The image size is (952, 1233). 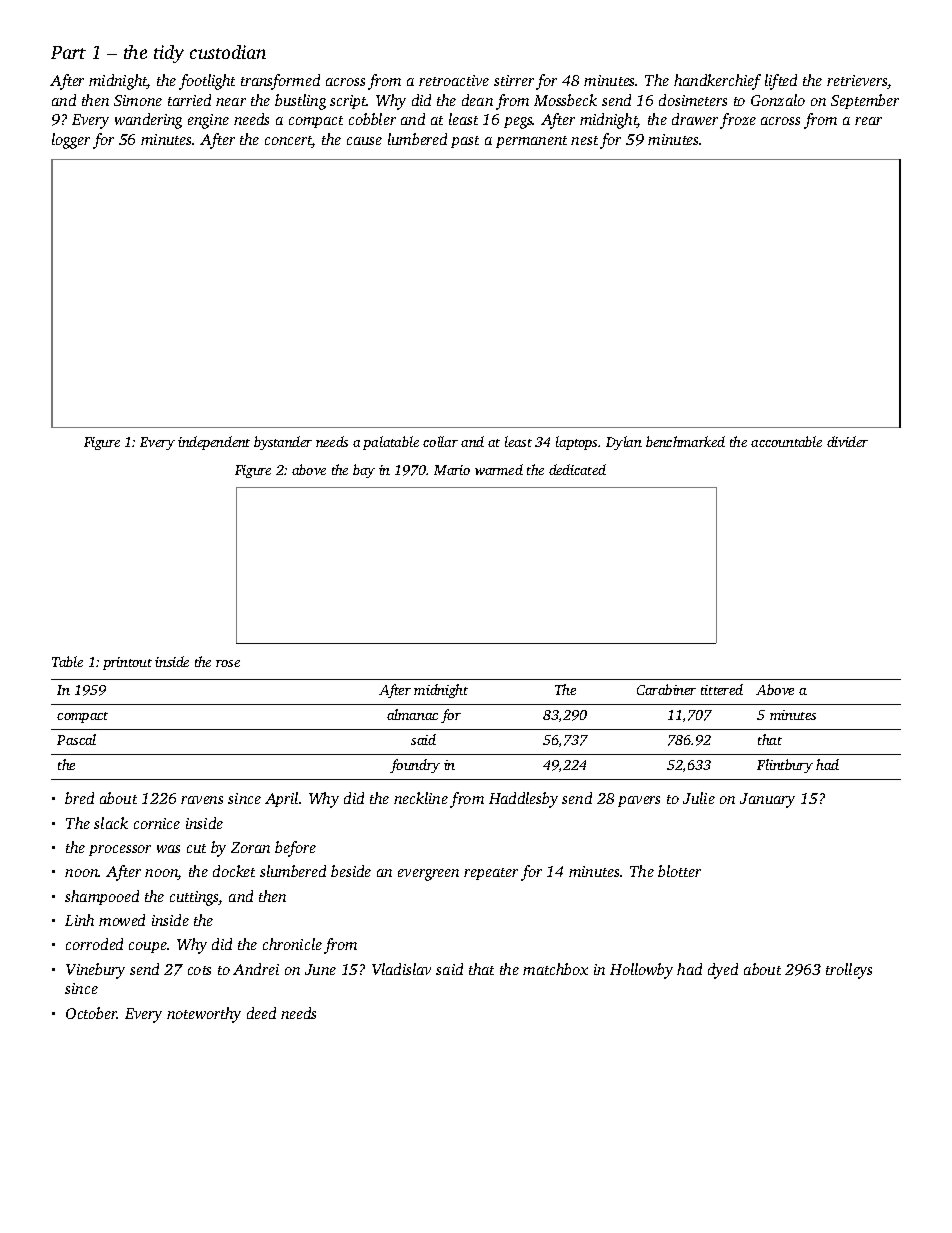 I want to click on independent, so click(x=214, y=443).
